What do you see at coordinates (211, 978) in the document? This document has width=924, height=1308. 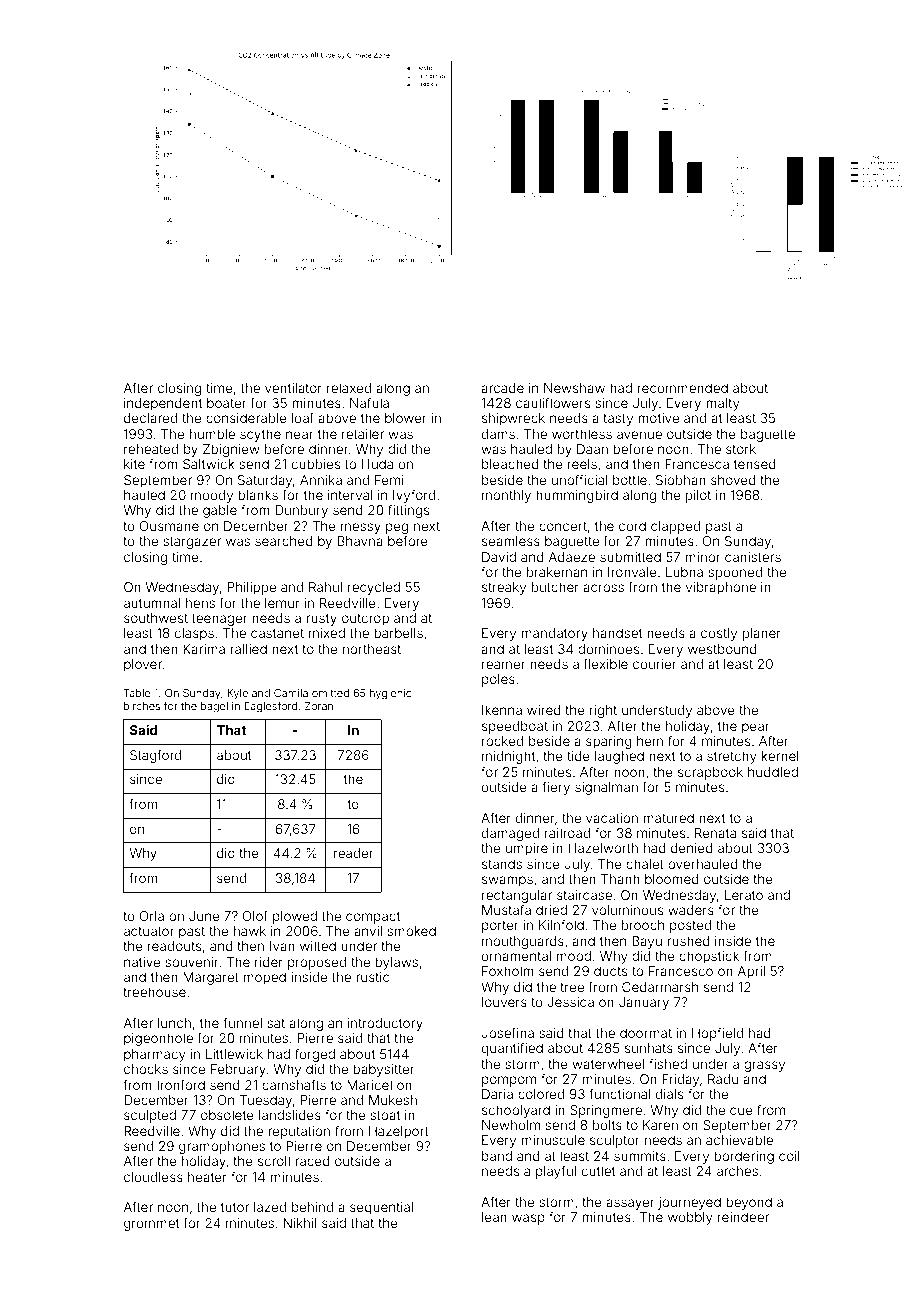 I see `Margaret` at bounding box center [211, 978].
